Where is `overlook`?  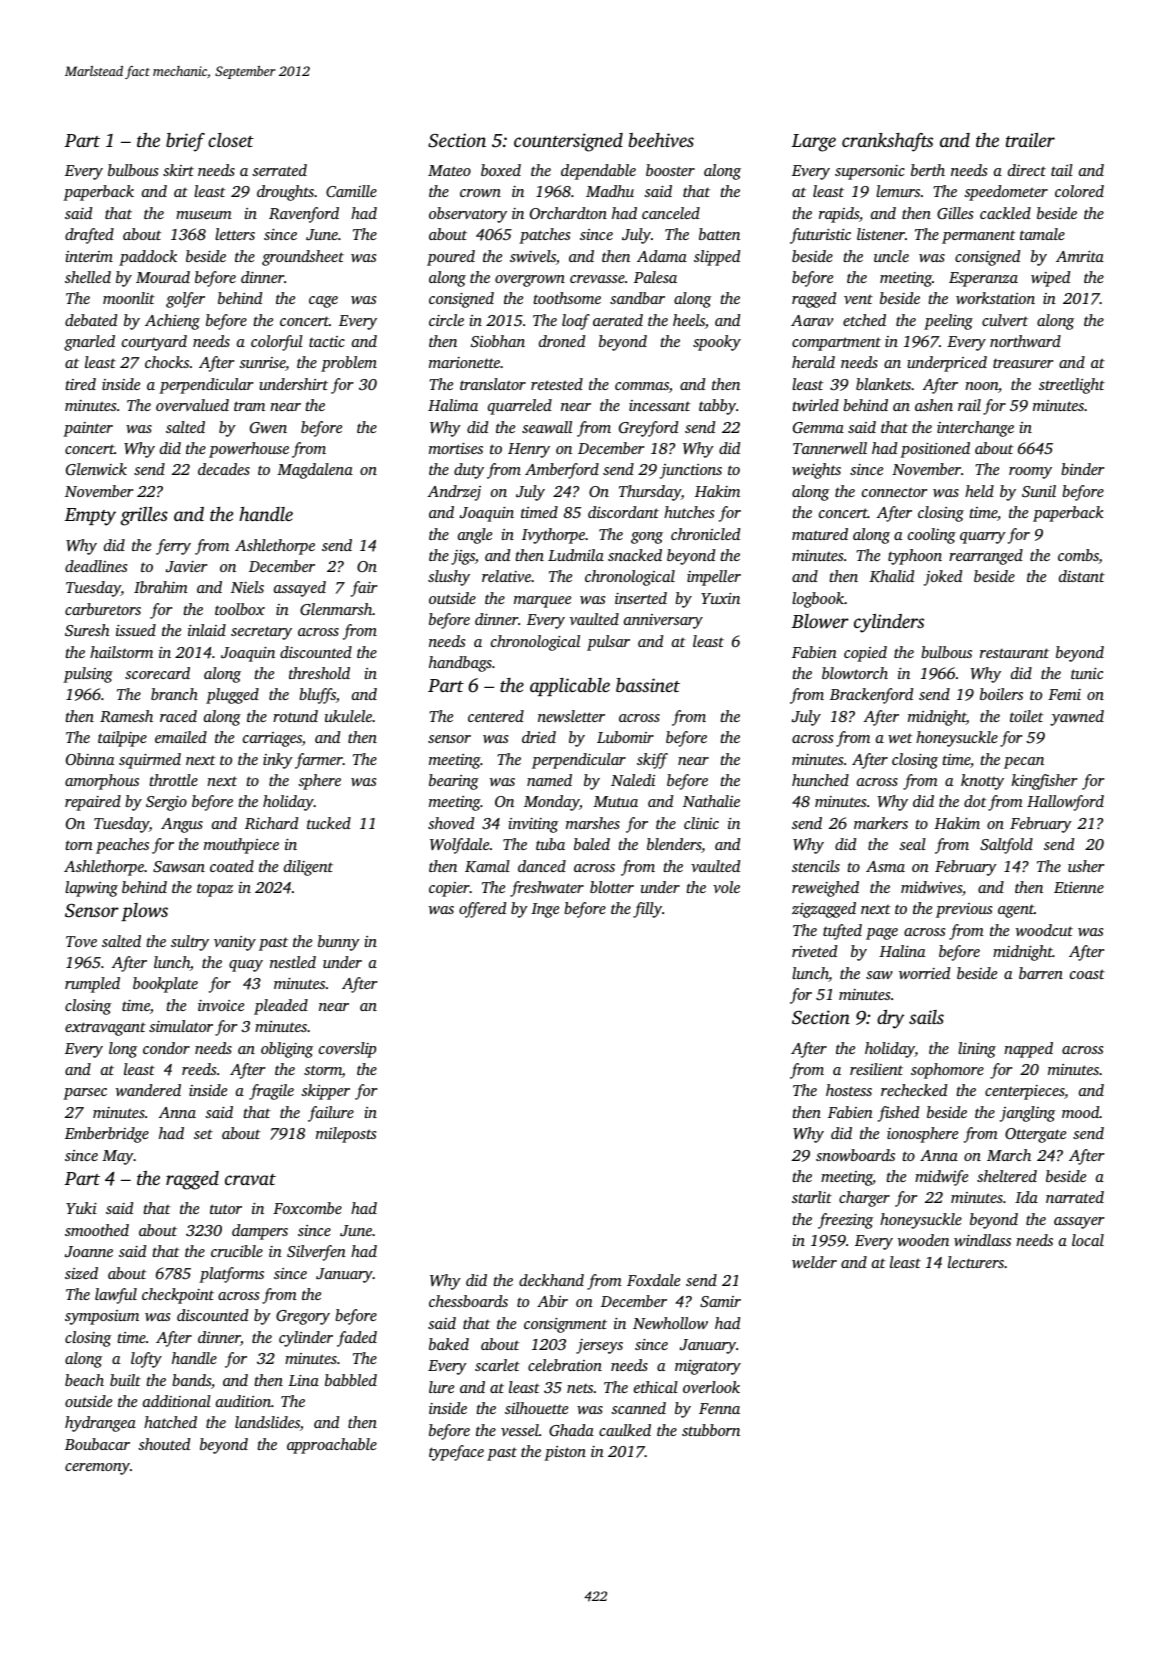 overlook is located at coordinates (711, 1387).
